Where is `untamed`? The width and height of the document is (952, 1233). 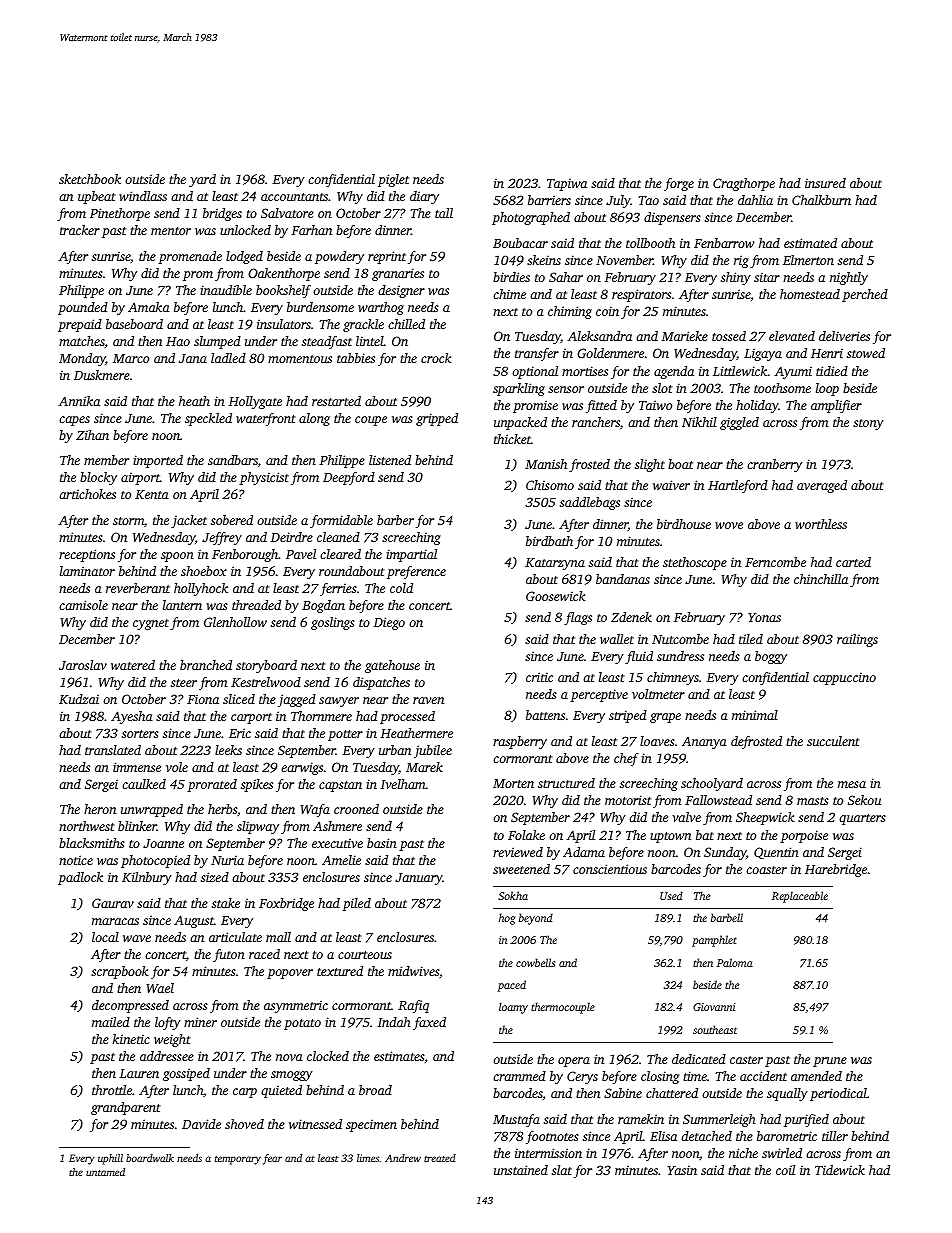
untamed is located at coordinates (105, 1172).
